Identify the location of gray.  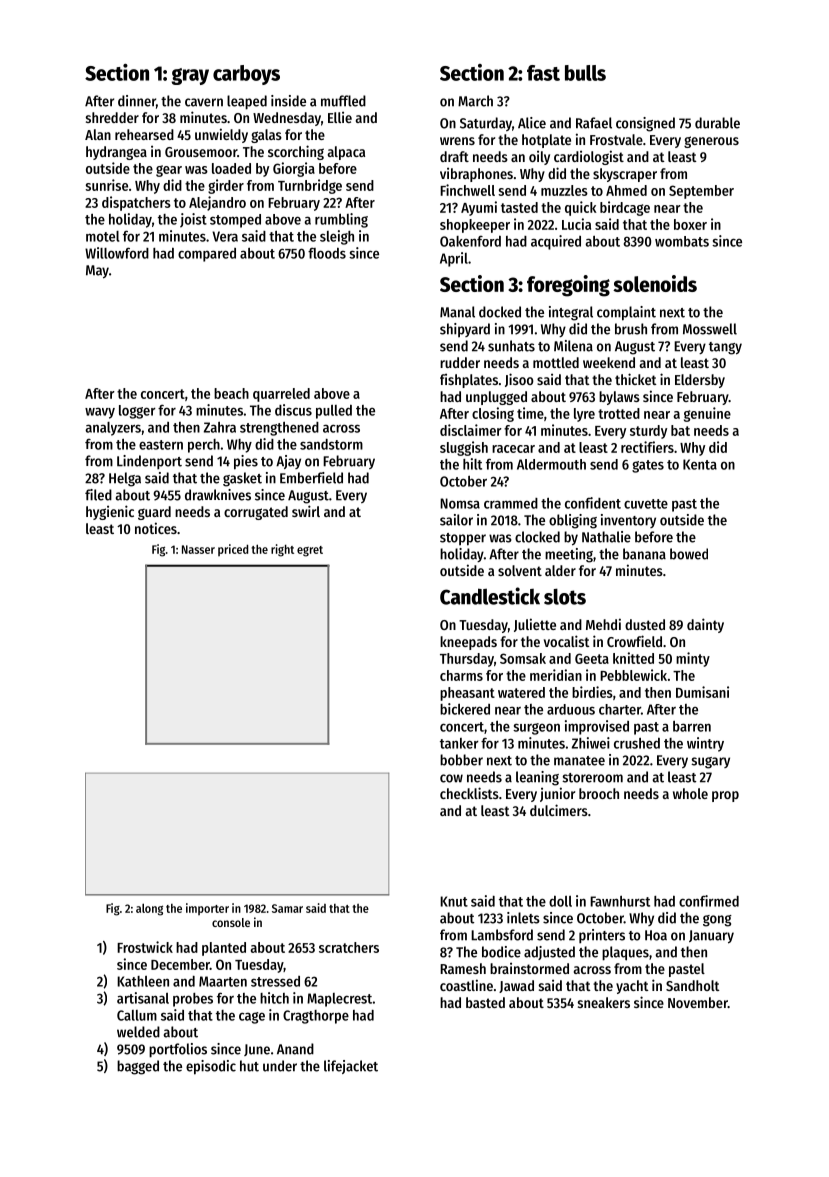
(190, 76).
